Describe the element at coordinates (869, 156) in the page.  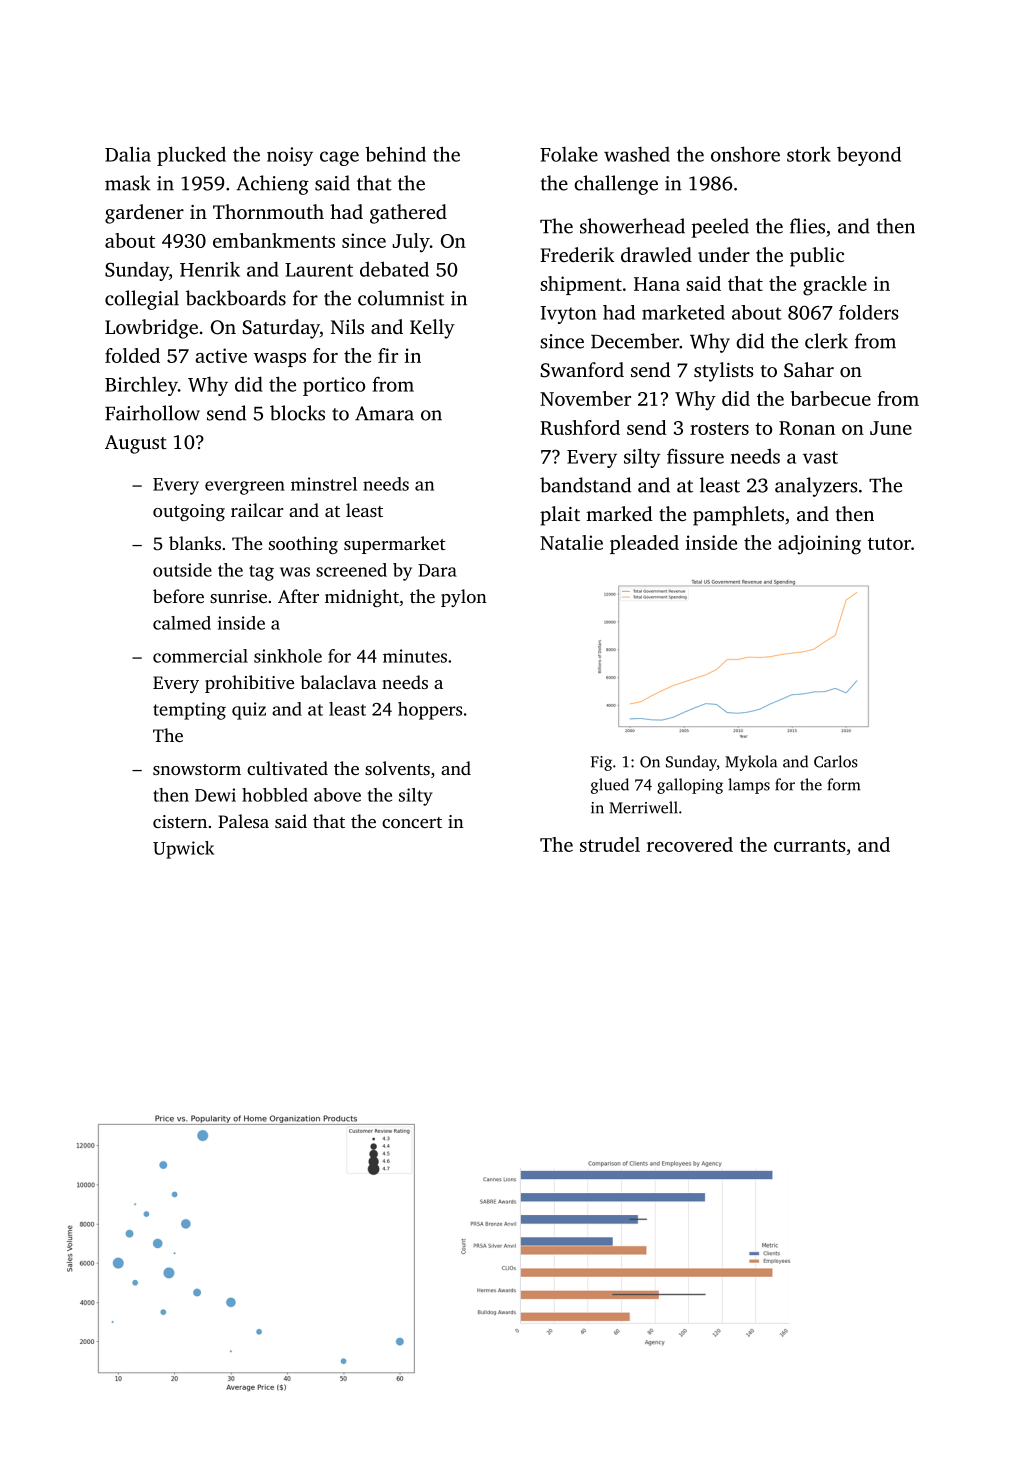
I see `beyond` at that location.
